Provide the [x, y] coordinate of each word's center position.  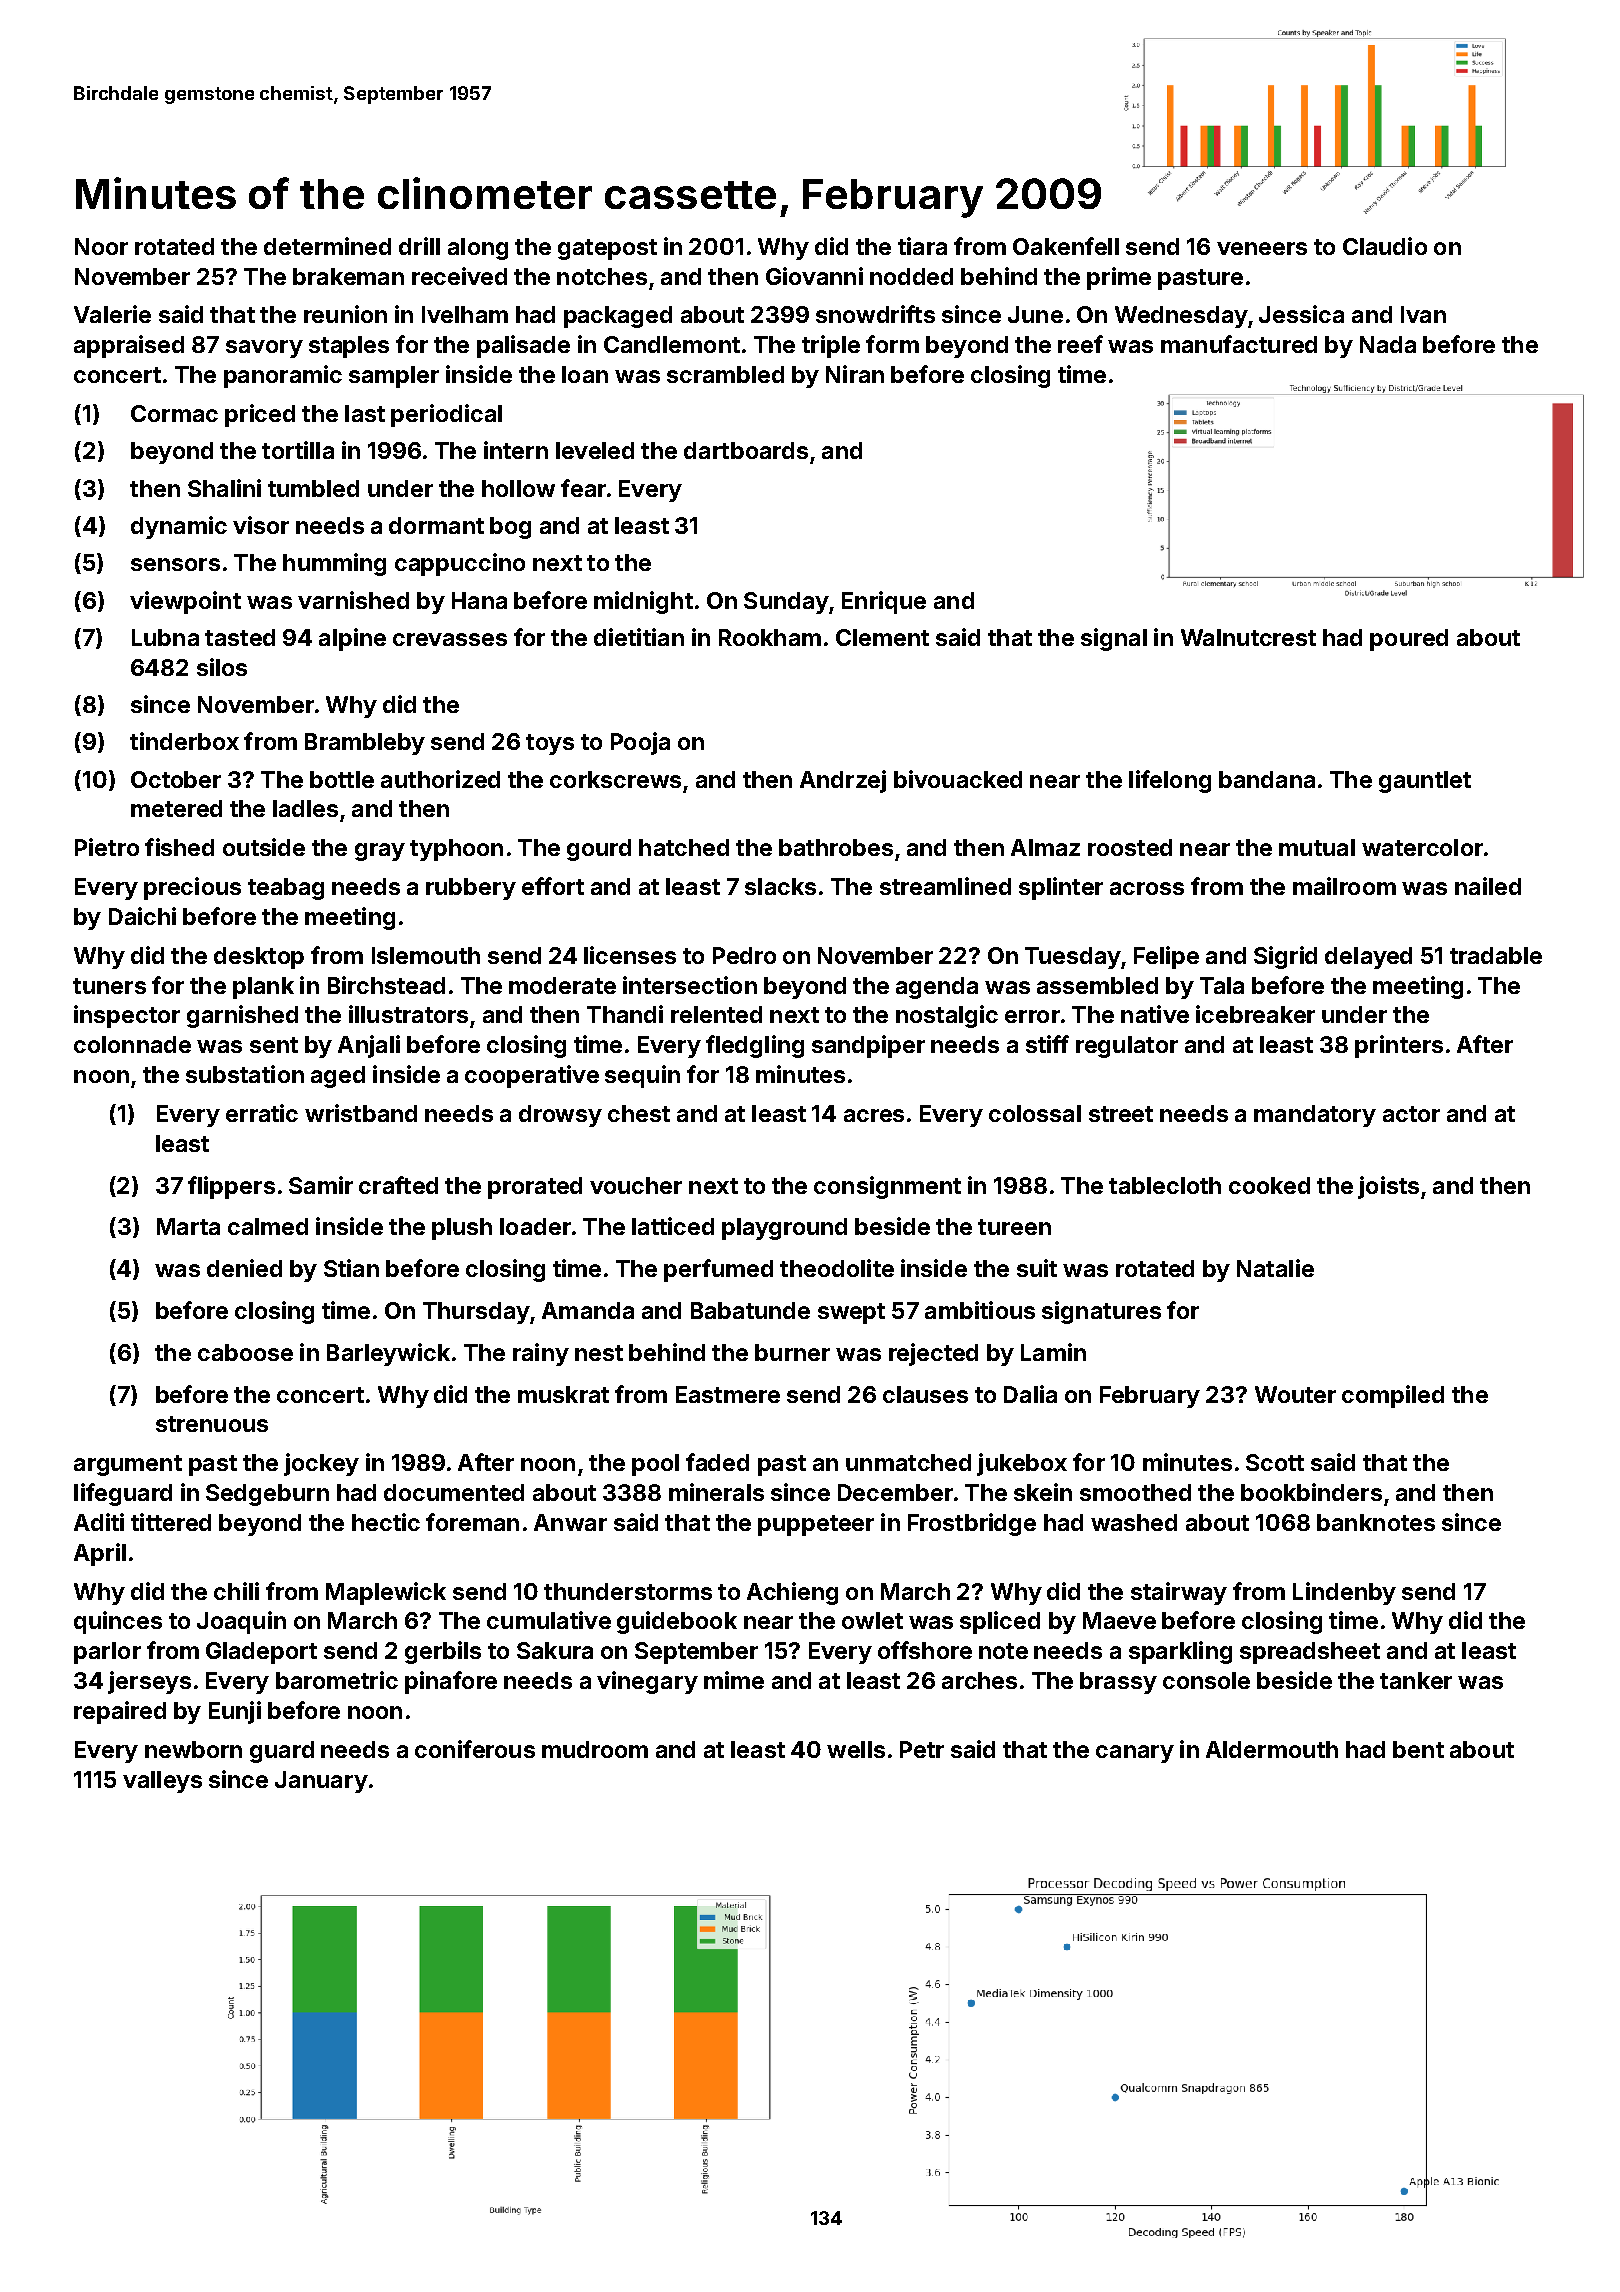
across [1147, 888]
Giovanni [814, 276]
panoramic [283, 376]
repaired [120, 1712]
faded [717, 1462]
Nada [1388, 344]
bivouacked [958, 779]
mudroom [595, 1749]
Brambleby [365, 744]
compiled [1393, 1396]
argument [128, 1465]
